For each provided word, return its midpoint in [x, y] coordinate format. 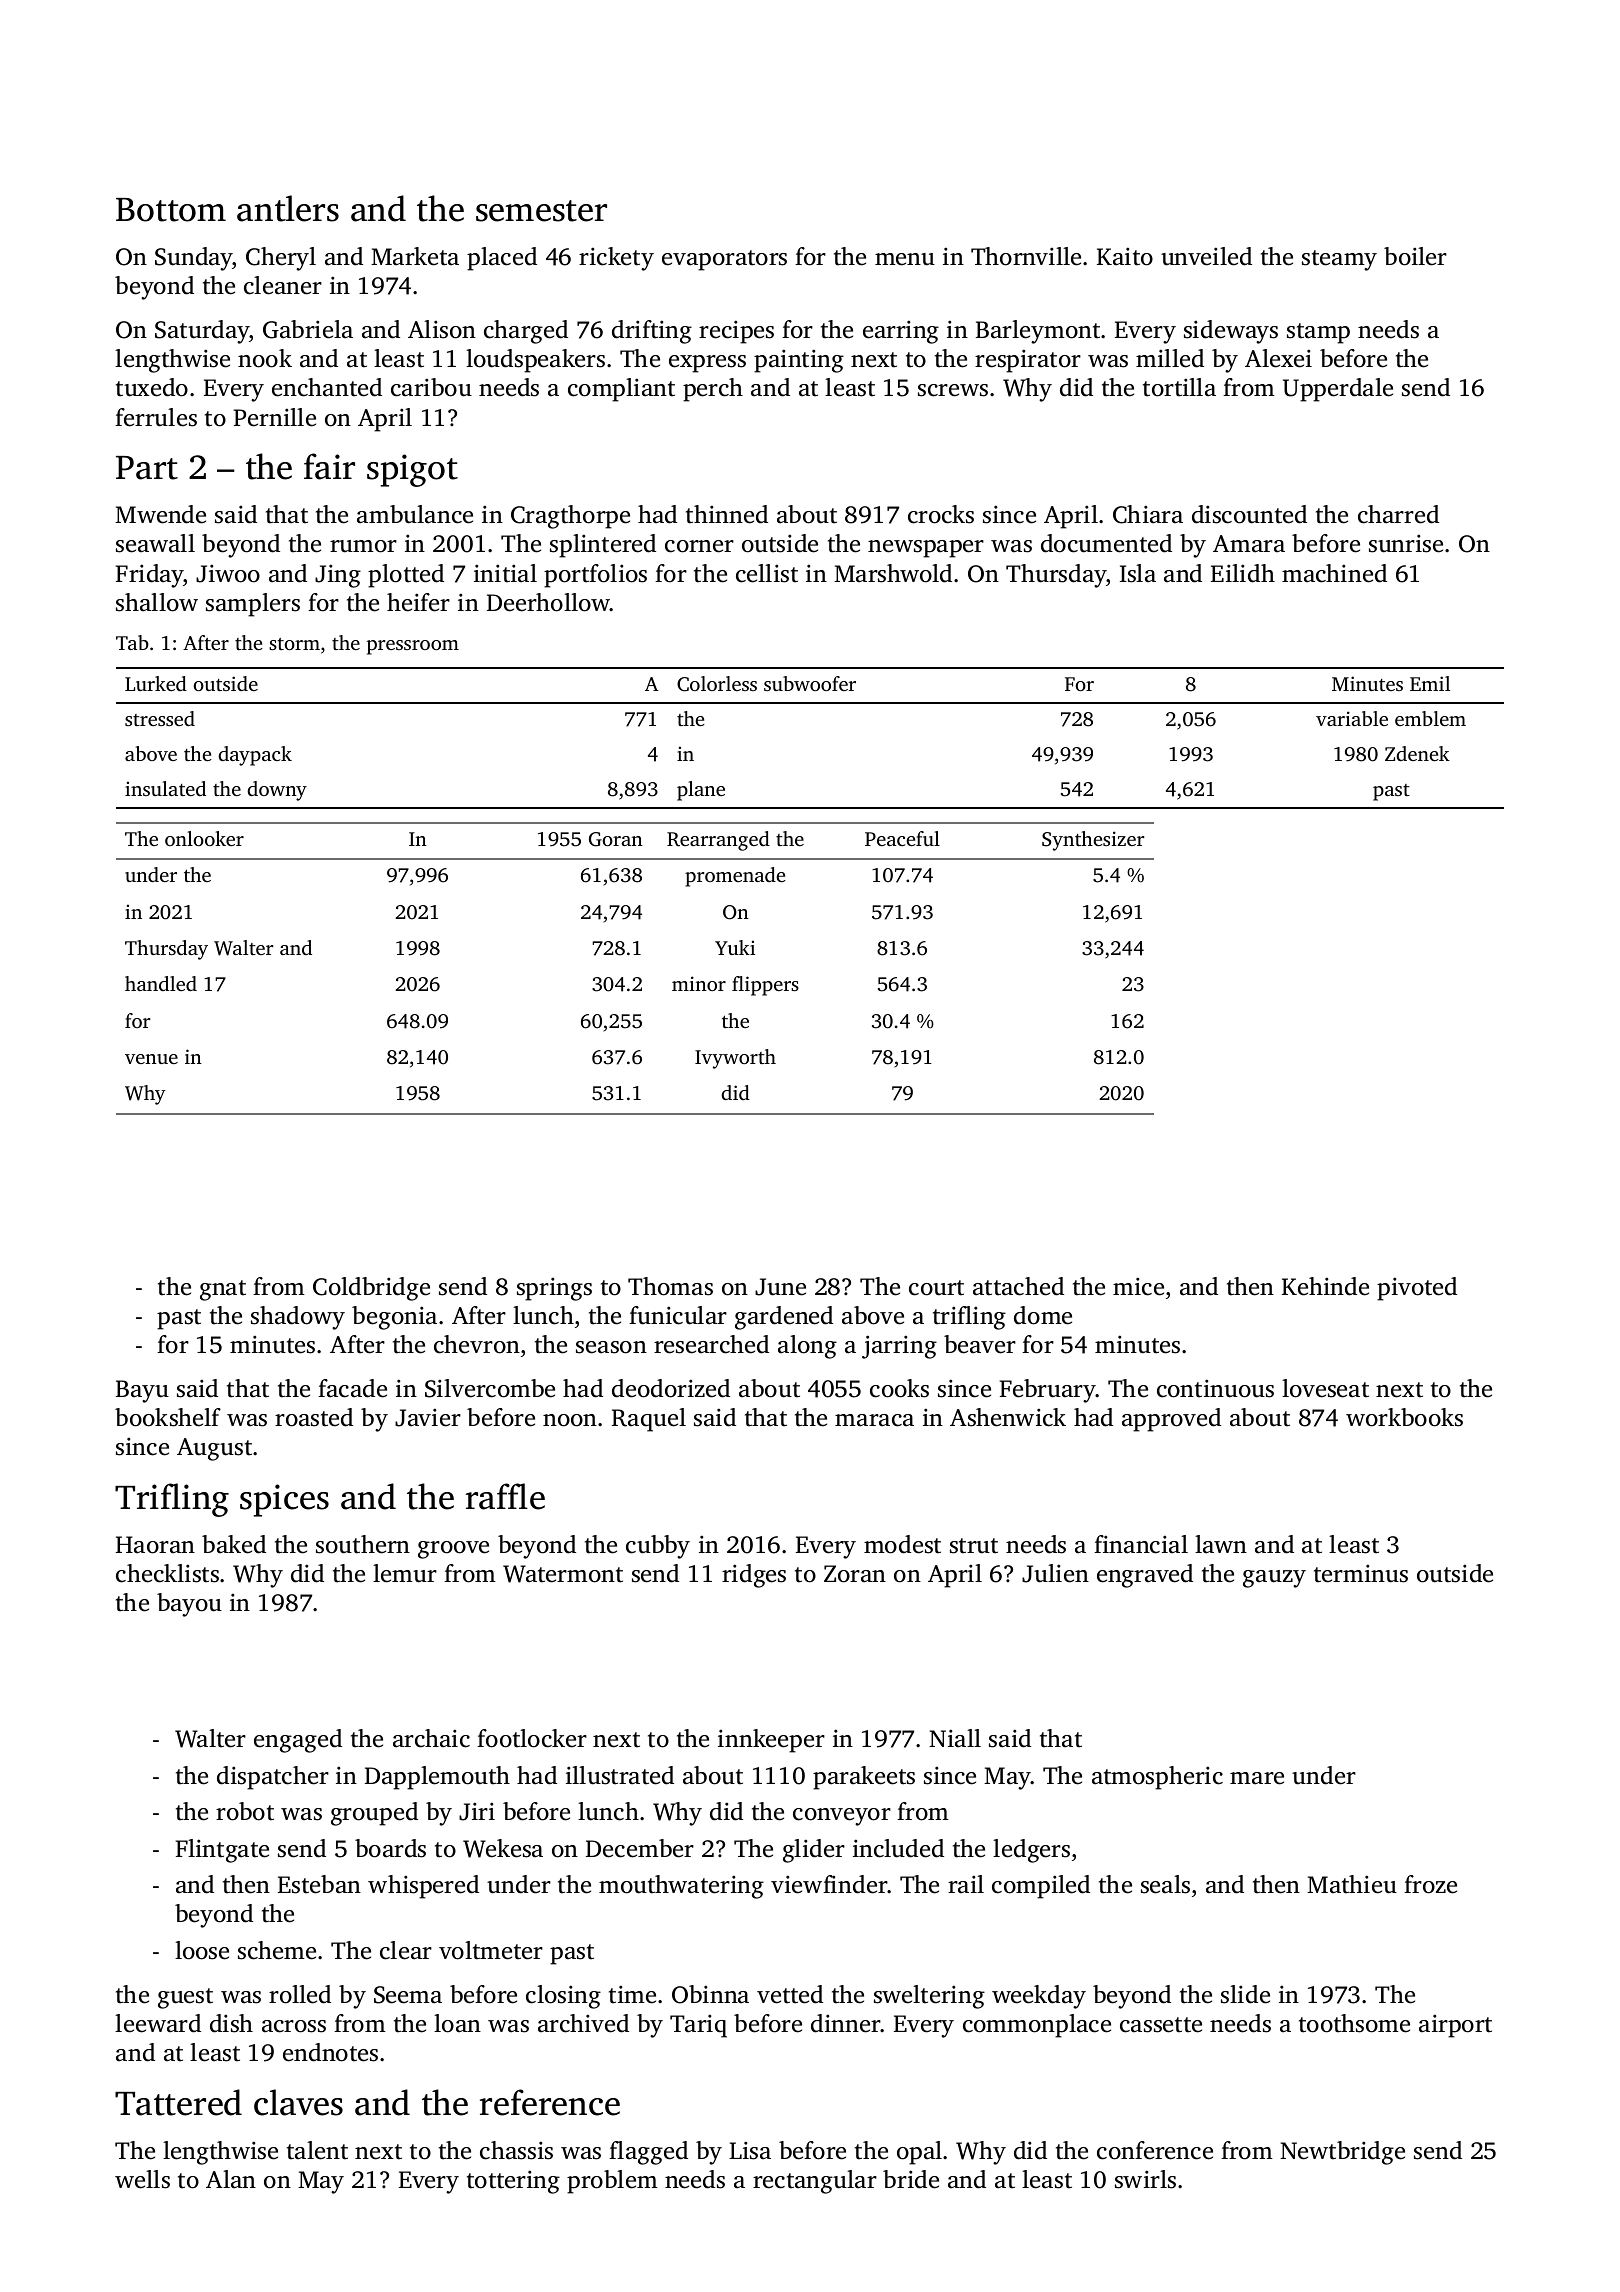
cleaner [283, 285]
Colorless [717, 684]
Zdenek [1417, 753]
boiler [1415, 256]
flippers [765, 986]
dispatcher [273, 1778]
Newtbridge [1342, 2153]
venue [151, 1059]
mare [1257, 1778]
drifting [652, 332]
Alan [231, 2179]
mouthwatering [681, 1887]
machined [1334, 573]
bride [911, 2179]
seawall [155, 543]
